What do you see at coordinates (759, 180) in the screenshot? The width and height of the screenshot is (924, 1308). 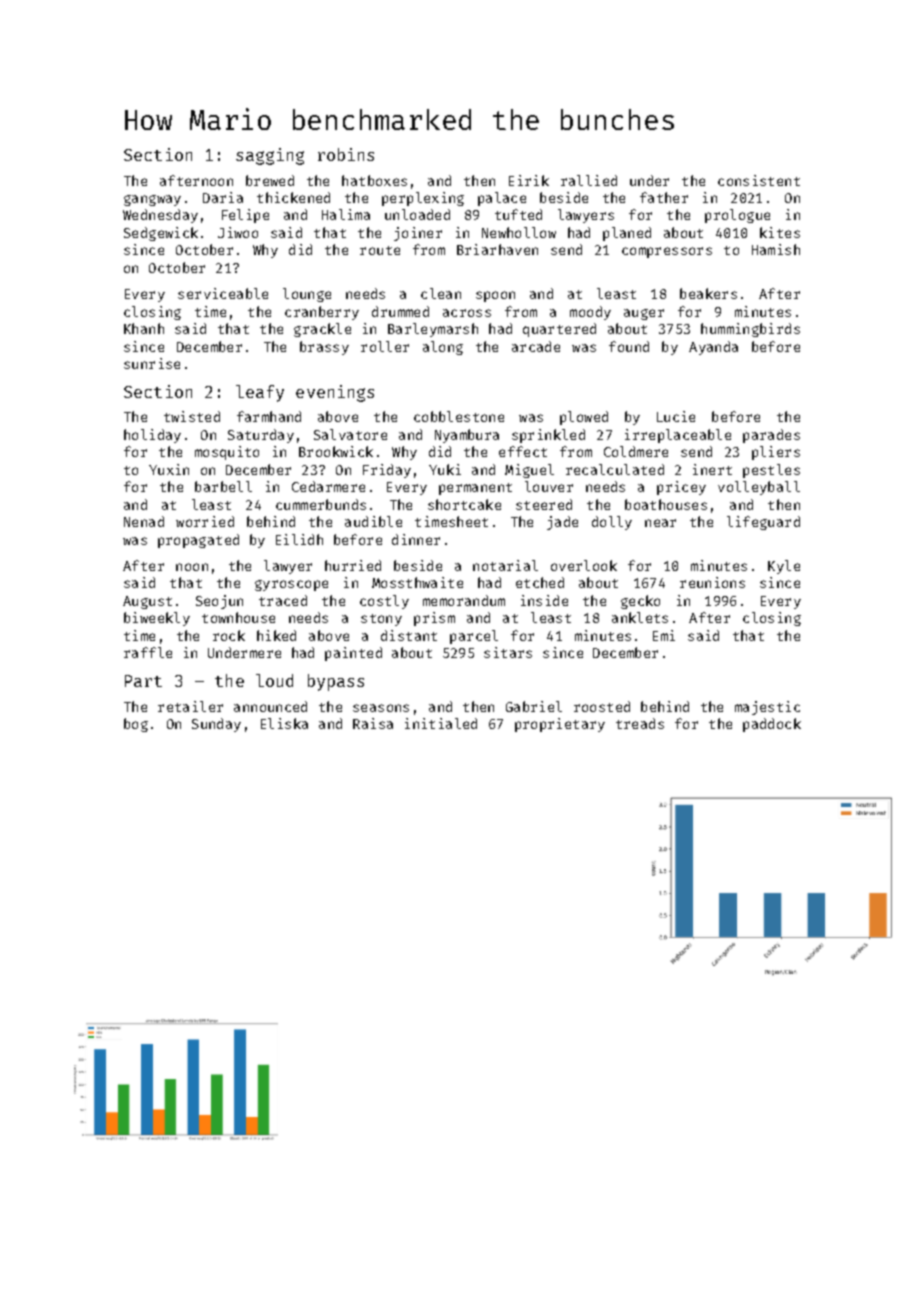 I see `consistent` at bounding box center [759, 180].
